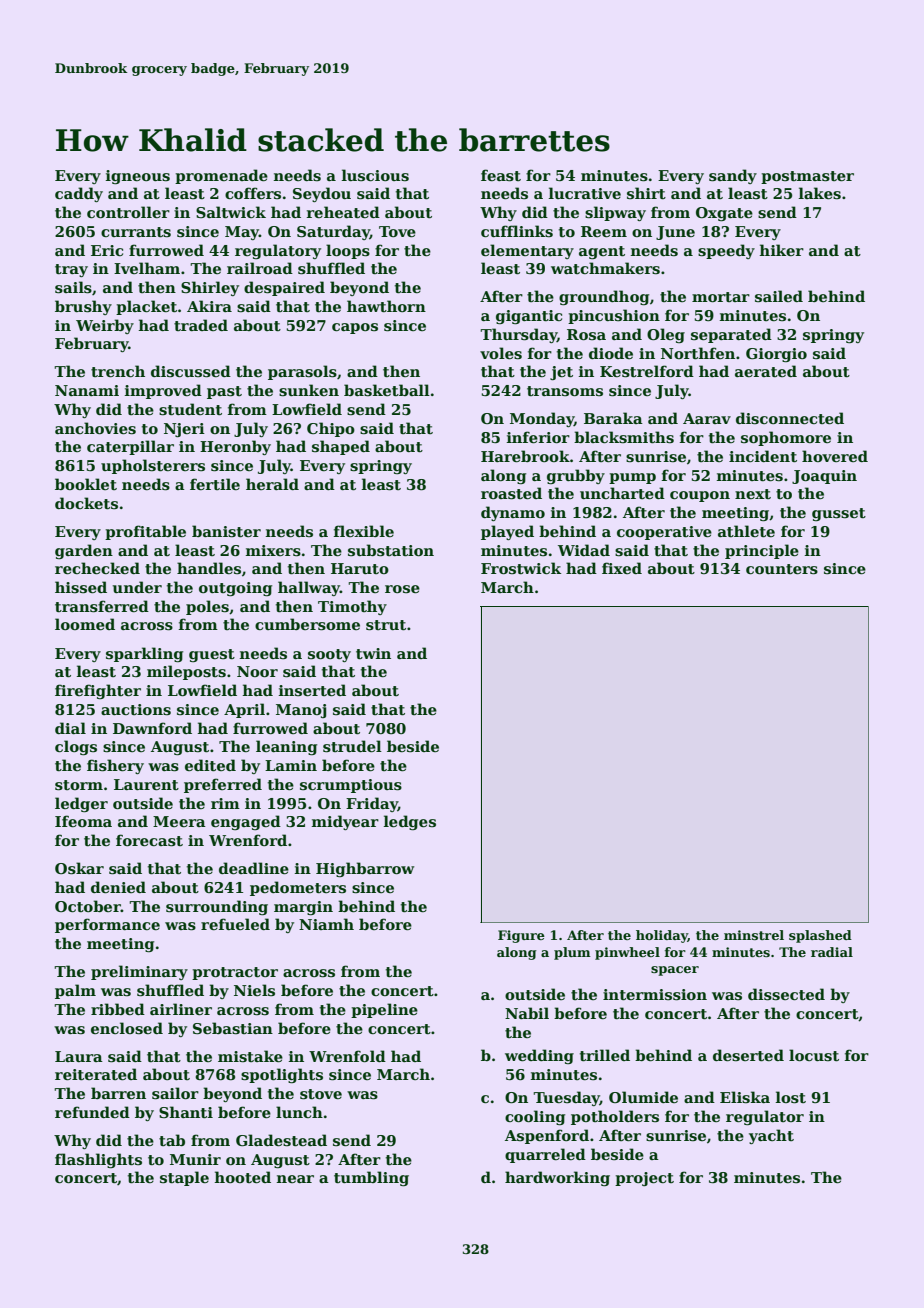 The image size is (924, 1308). I want to click on promenade, so click(221, 176).
